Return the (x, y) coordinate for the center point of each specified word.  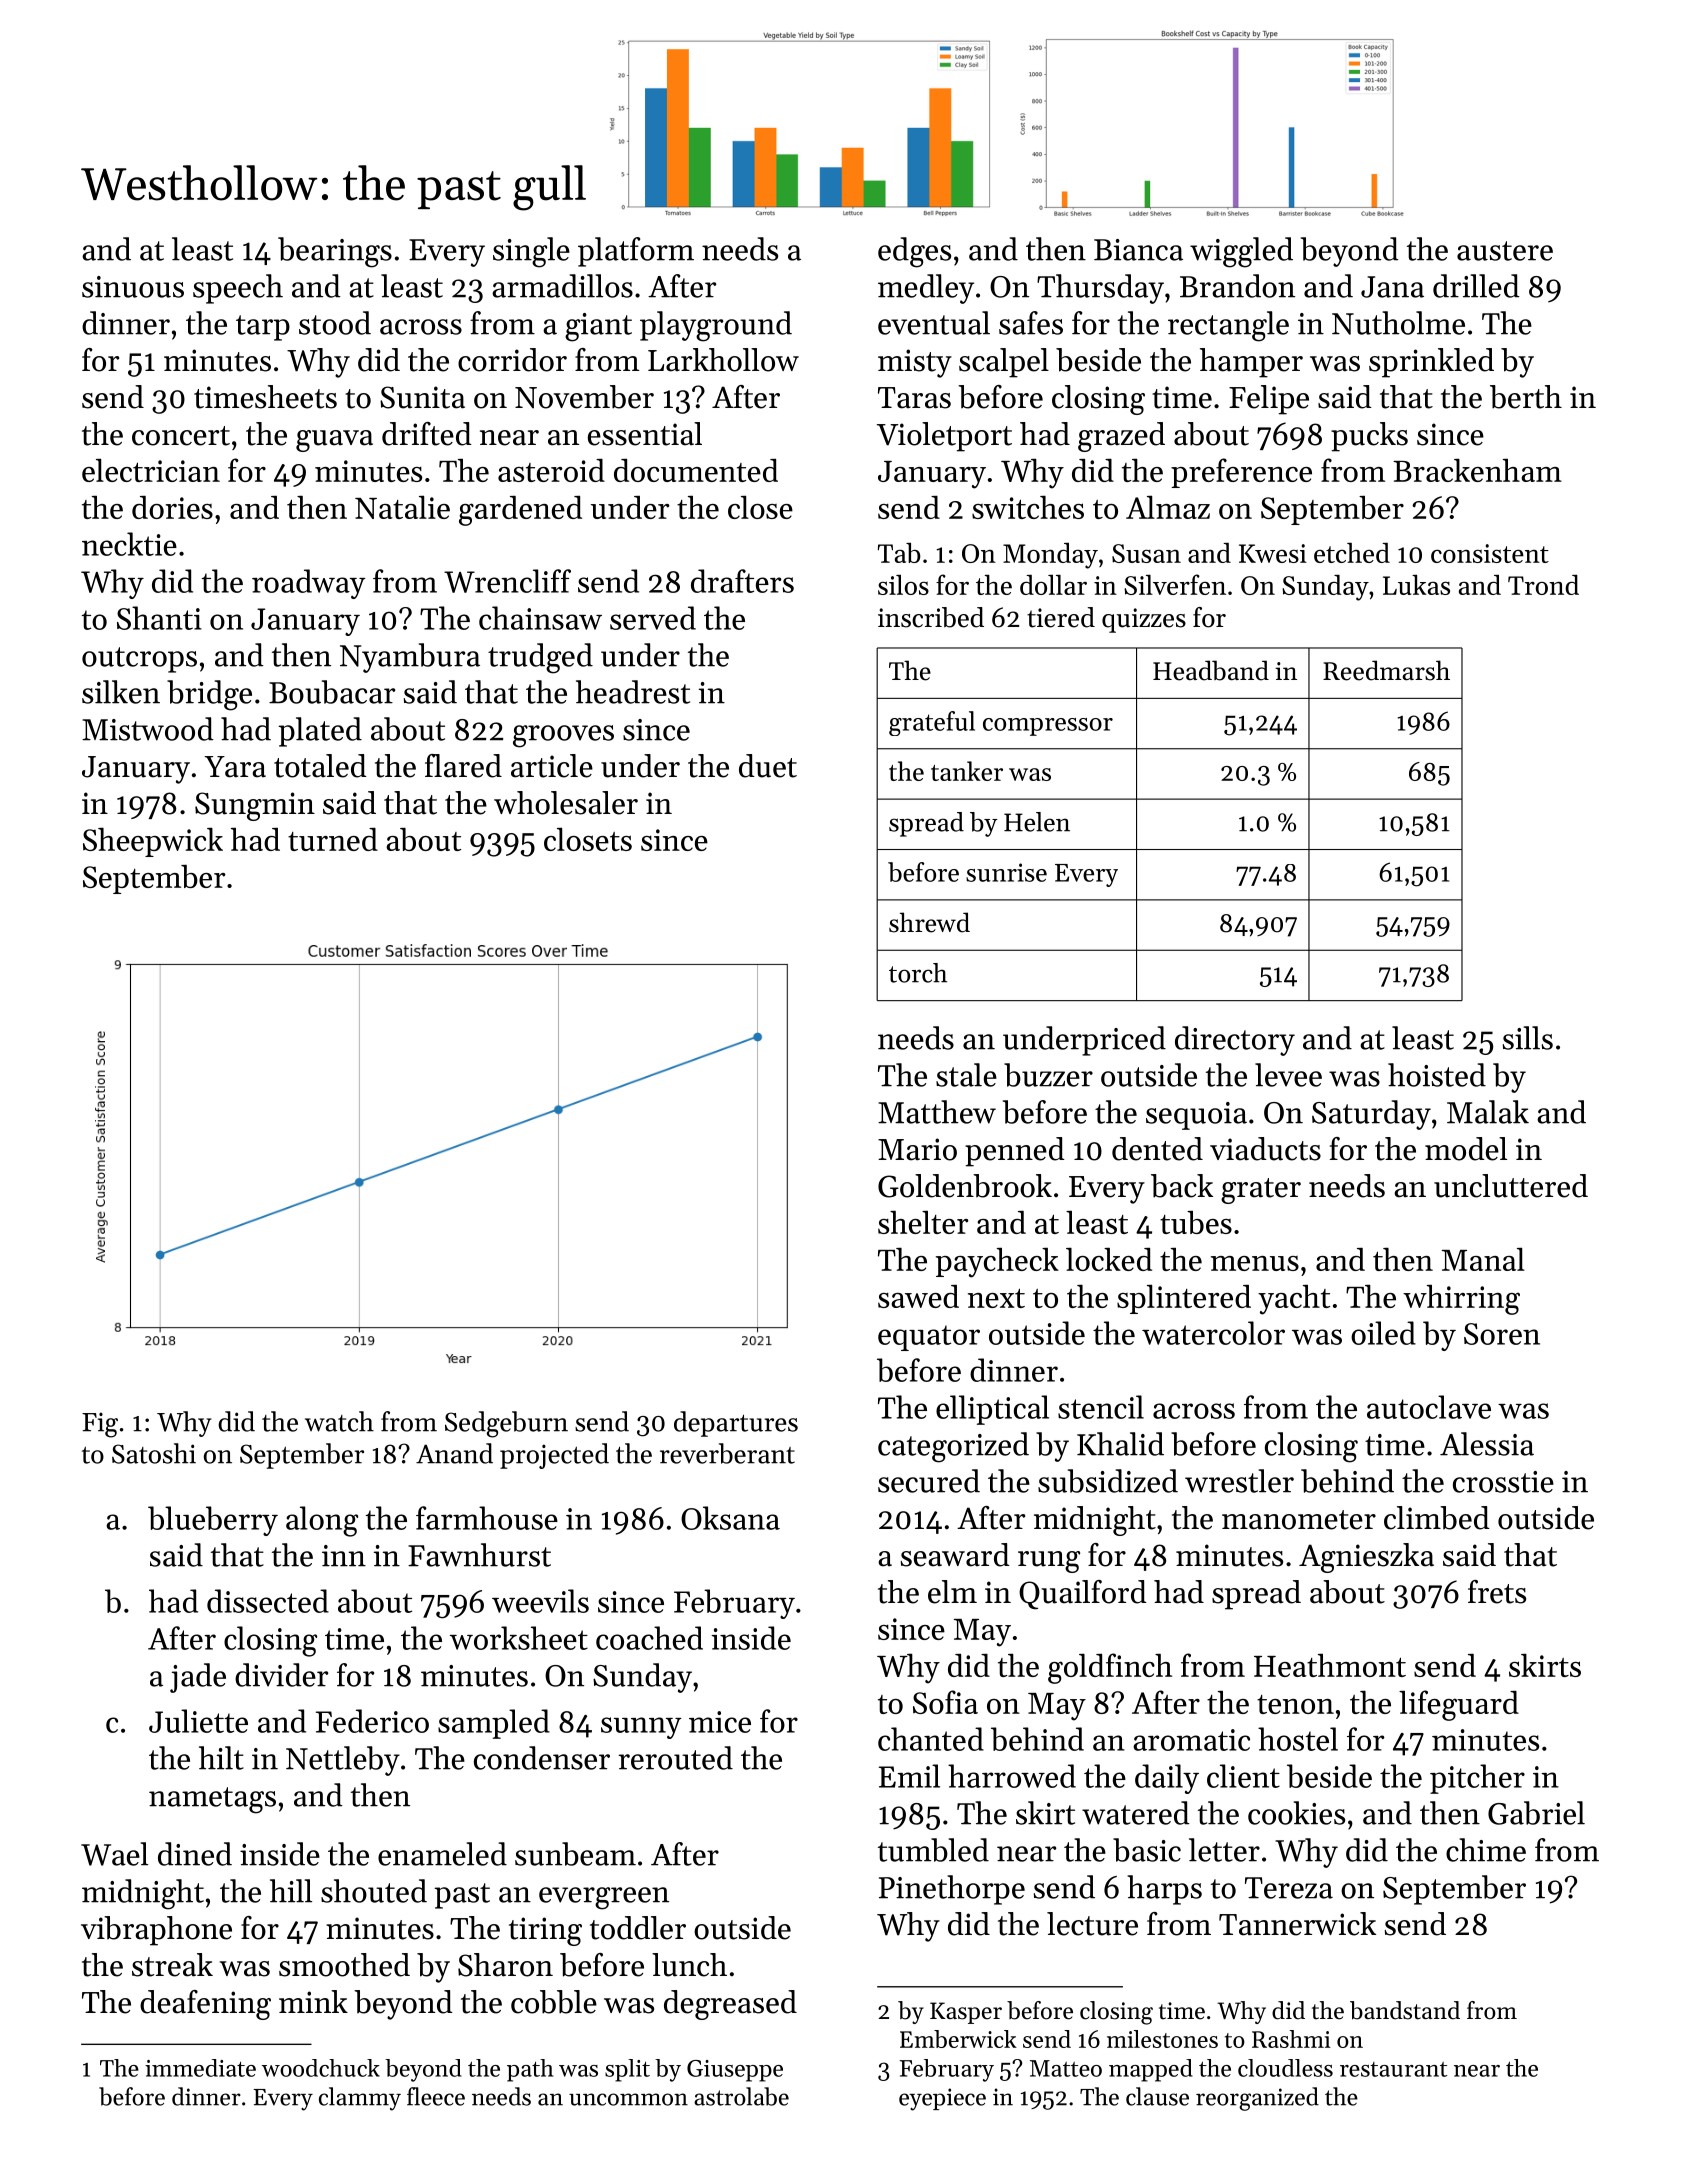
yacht (1294, 1300)
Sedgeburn (506, 1424)
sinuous (133, 287)
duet (768, 766)
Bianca (1138, 250)
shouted (374, 1891)
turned (333, 839)
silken (121, 692)
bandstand (1405, 2010)
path (530, 2070)
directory (1235, 1041)
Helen (1037, 822)
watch (339, 1421)
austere (1505, 251)
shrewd (929, 922)
